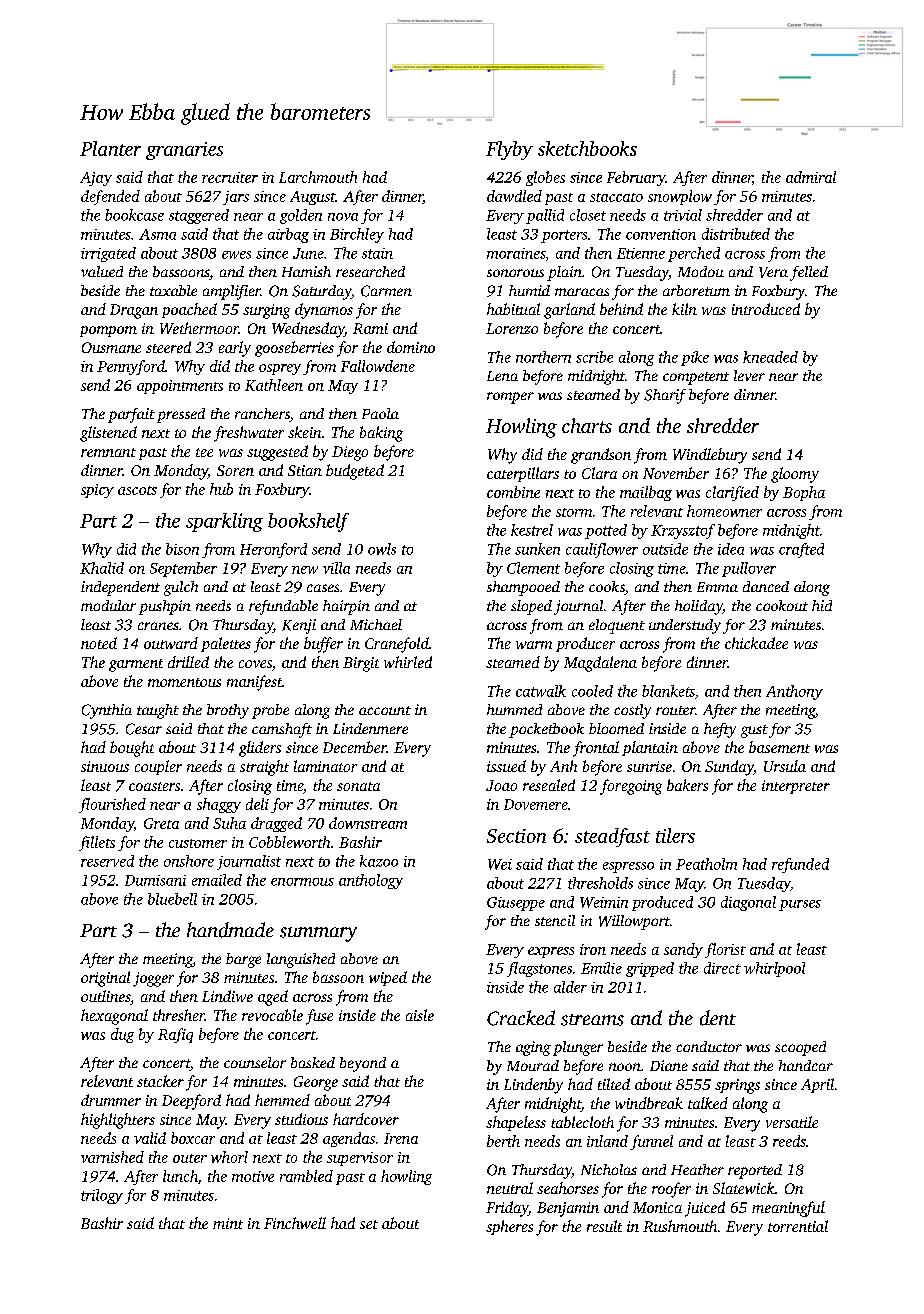 The height and width of the image is (1314, 924). I want to click on combine, so click(513, 492).
